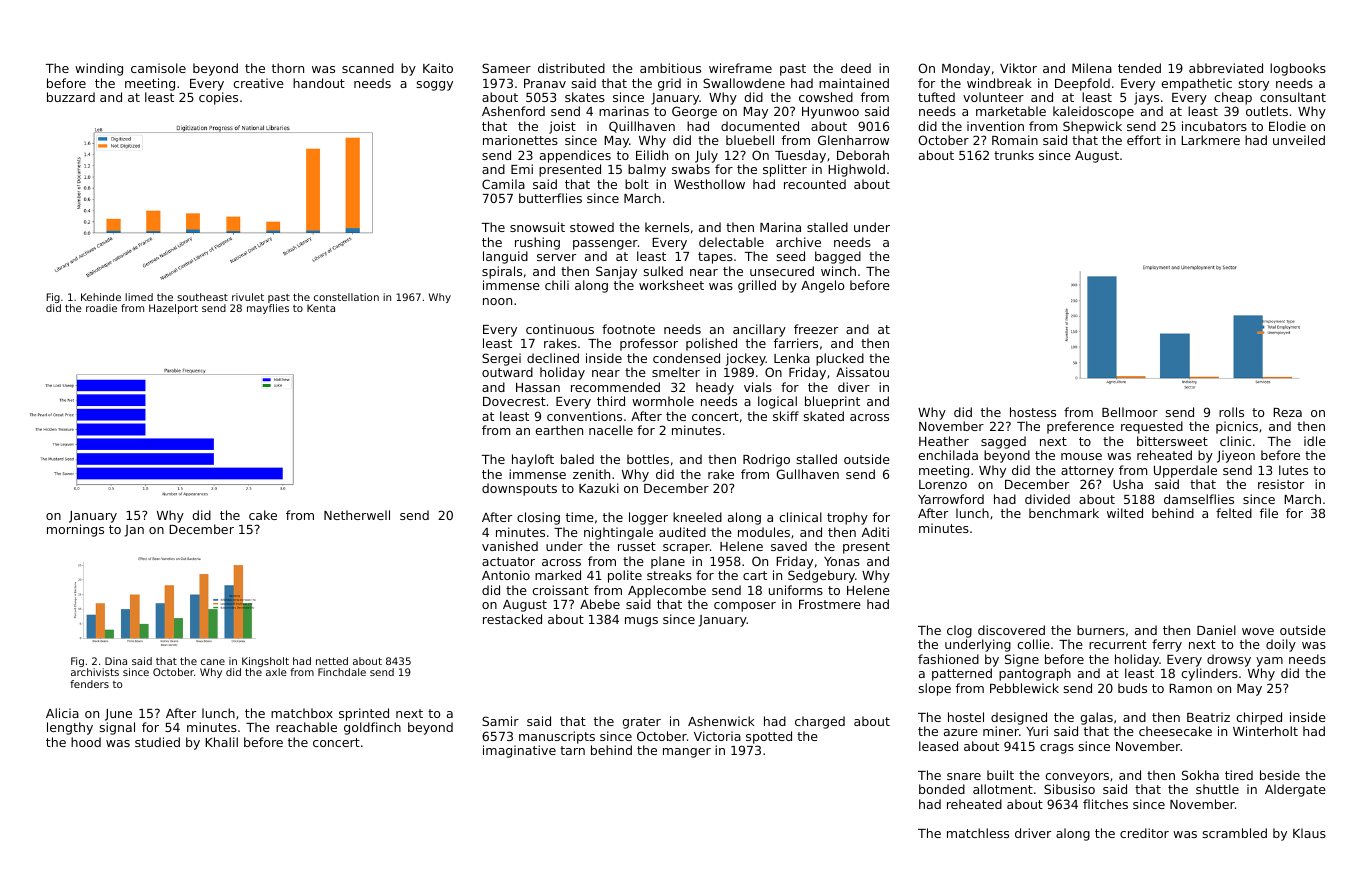 This image has width=1372, height=887. What do you see at coordinates (840, 359) in the image?
I see `plucked` at bounding box center [840, 359].
